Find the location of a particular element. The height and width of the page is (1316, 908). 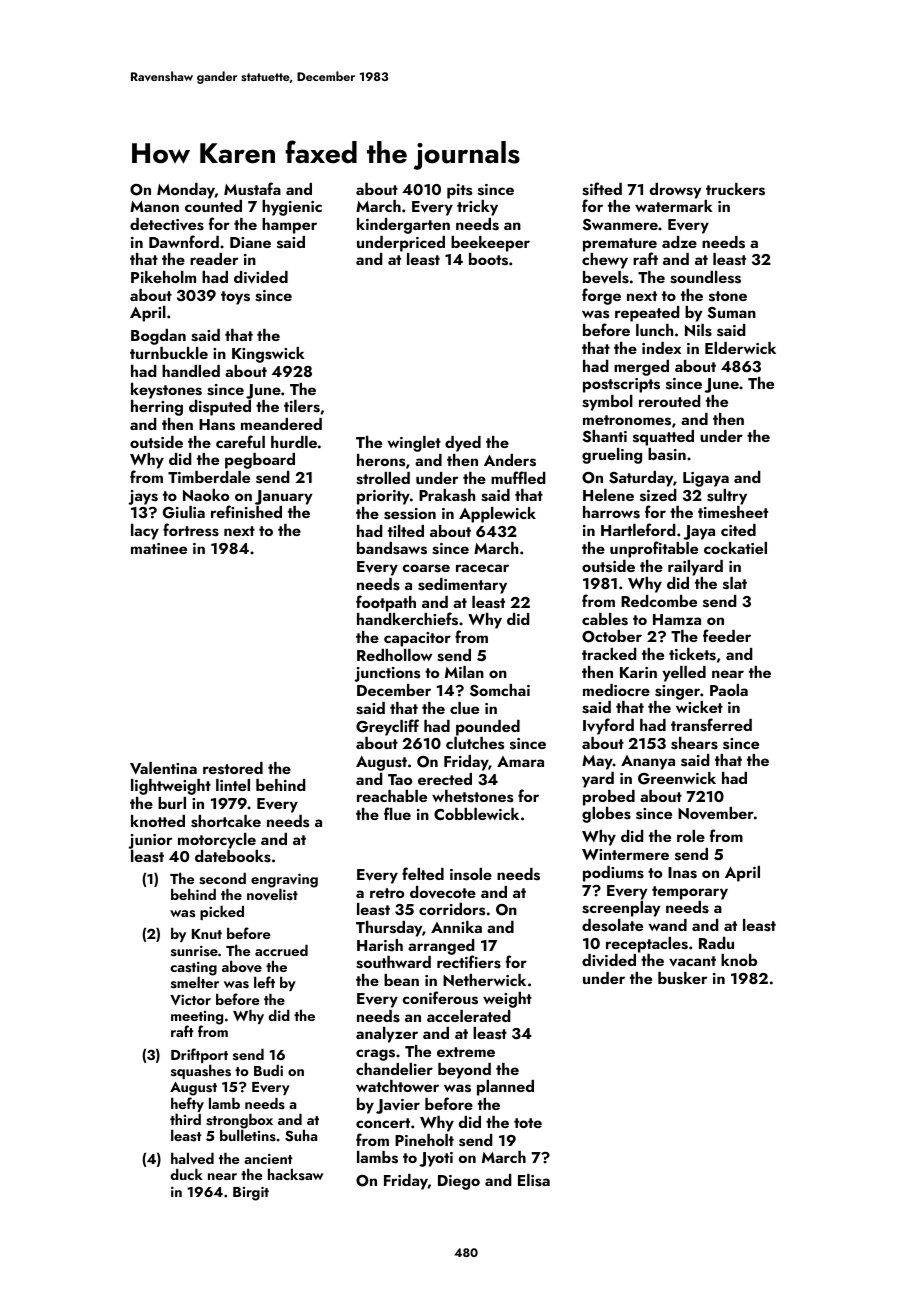

Elisa is located at coordinates (534, 1180).
